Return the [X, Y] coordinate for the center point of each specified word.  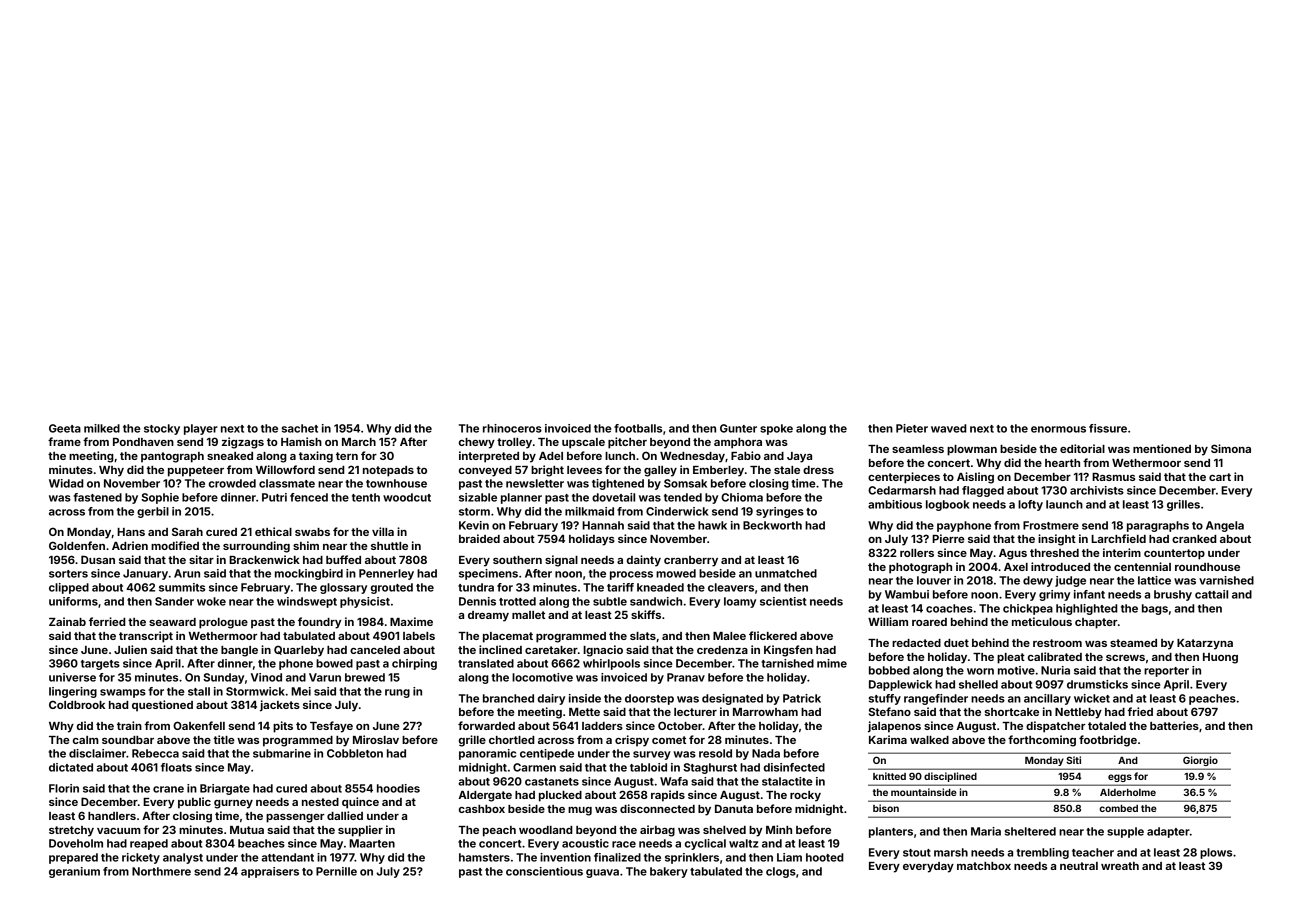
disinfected [794, 767]
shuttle [389, 546]
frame [64, 441]
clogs [781, 872]
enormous [1058, 429]
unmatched [786, 573]
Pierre [948, 538]
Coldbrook [77, 704]
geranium [74, 872]
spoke [776, 429]
